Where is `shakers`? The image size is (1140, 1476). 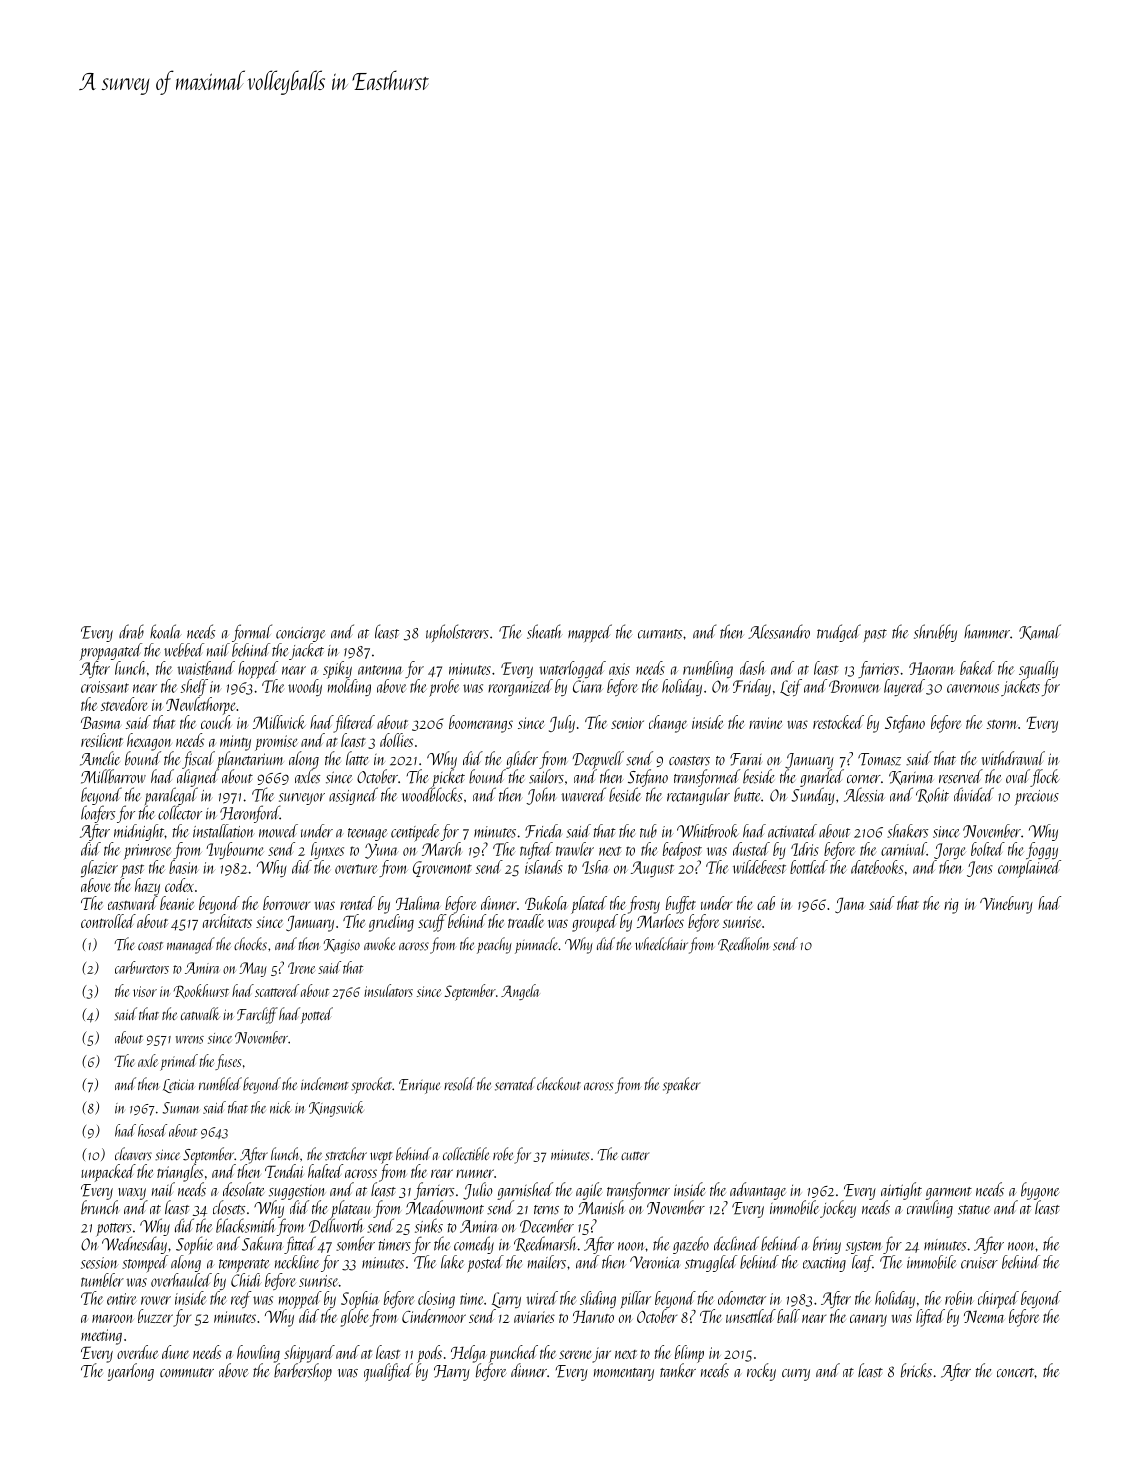 shakers is located at coordinates (907, 831).
